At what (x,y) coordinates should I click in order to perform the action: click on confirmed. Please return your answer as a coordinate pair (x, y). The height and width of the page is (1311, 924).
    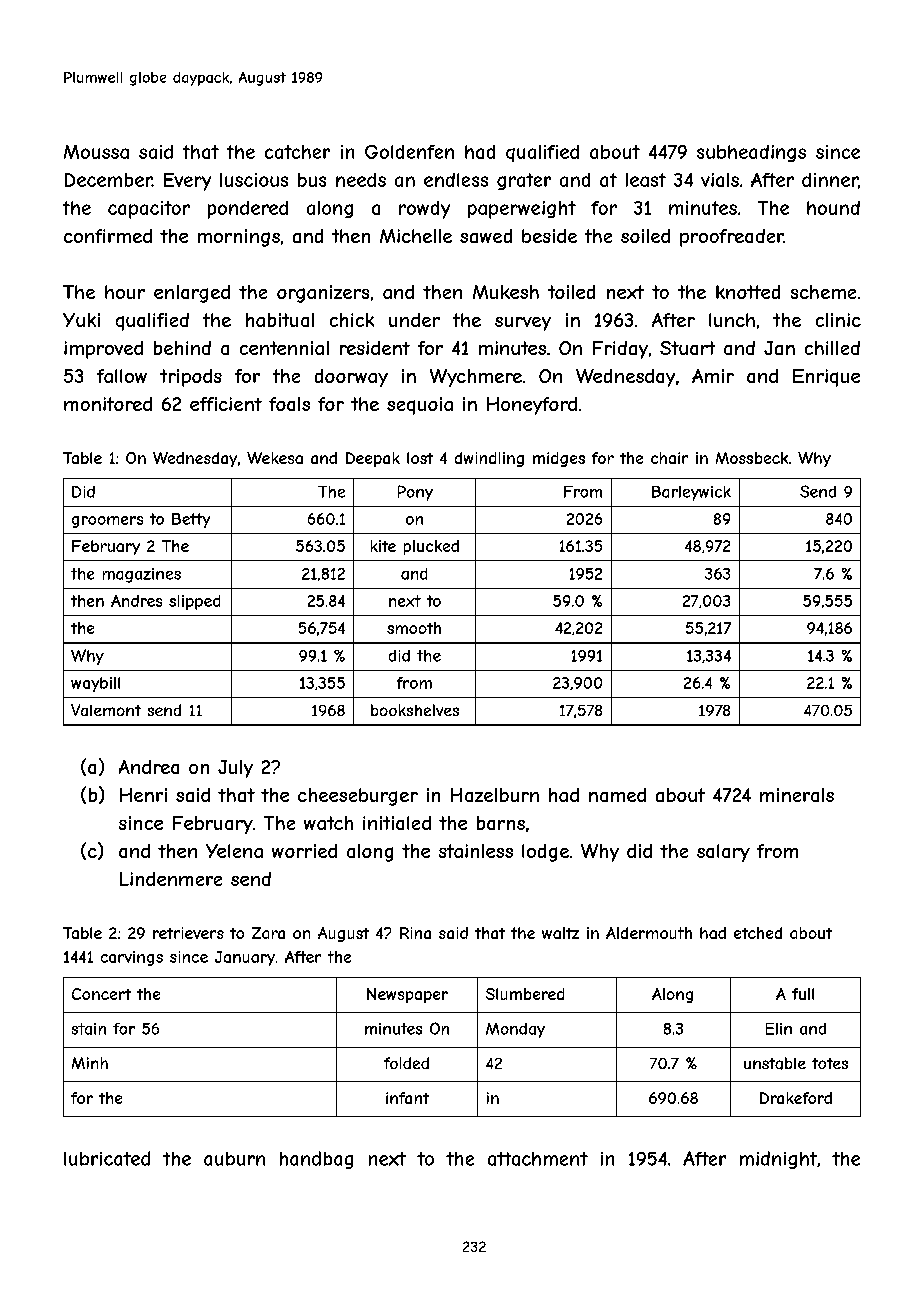
    Looking at the image, I should click on (108, 236).
